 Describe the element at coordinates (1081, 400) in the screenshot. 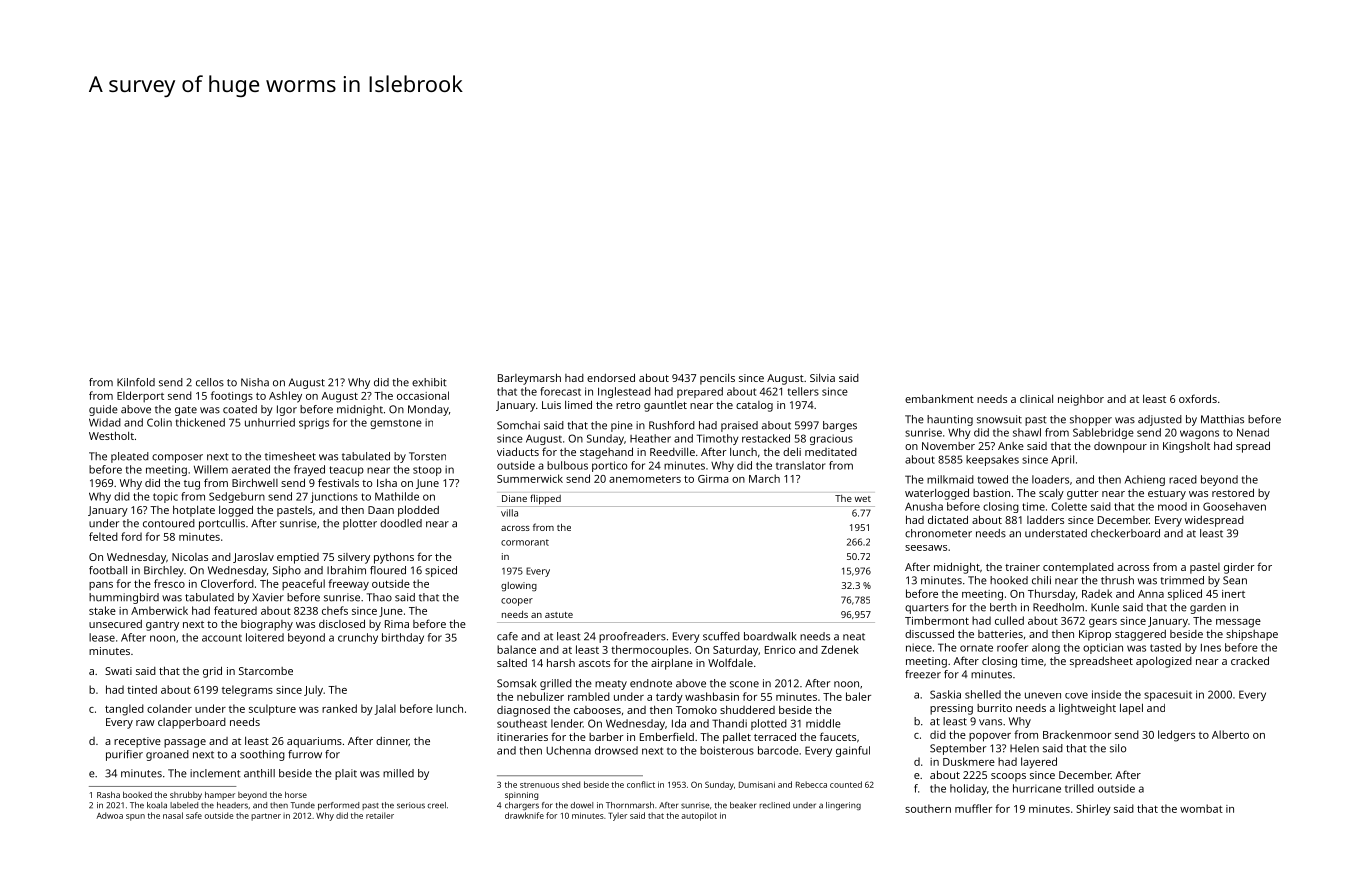

I see `neighbor` at that location.
